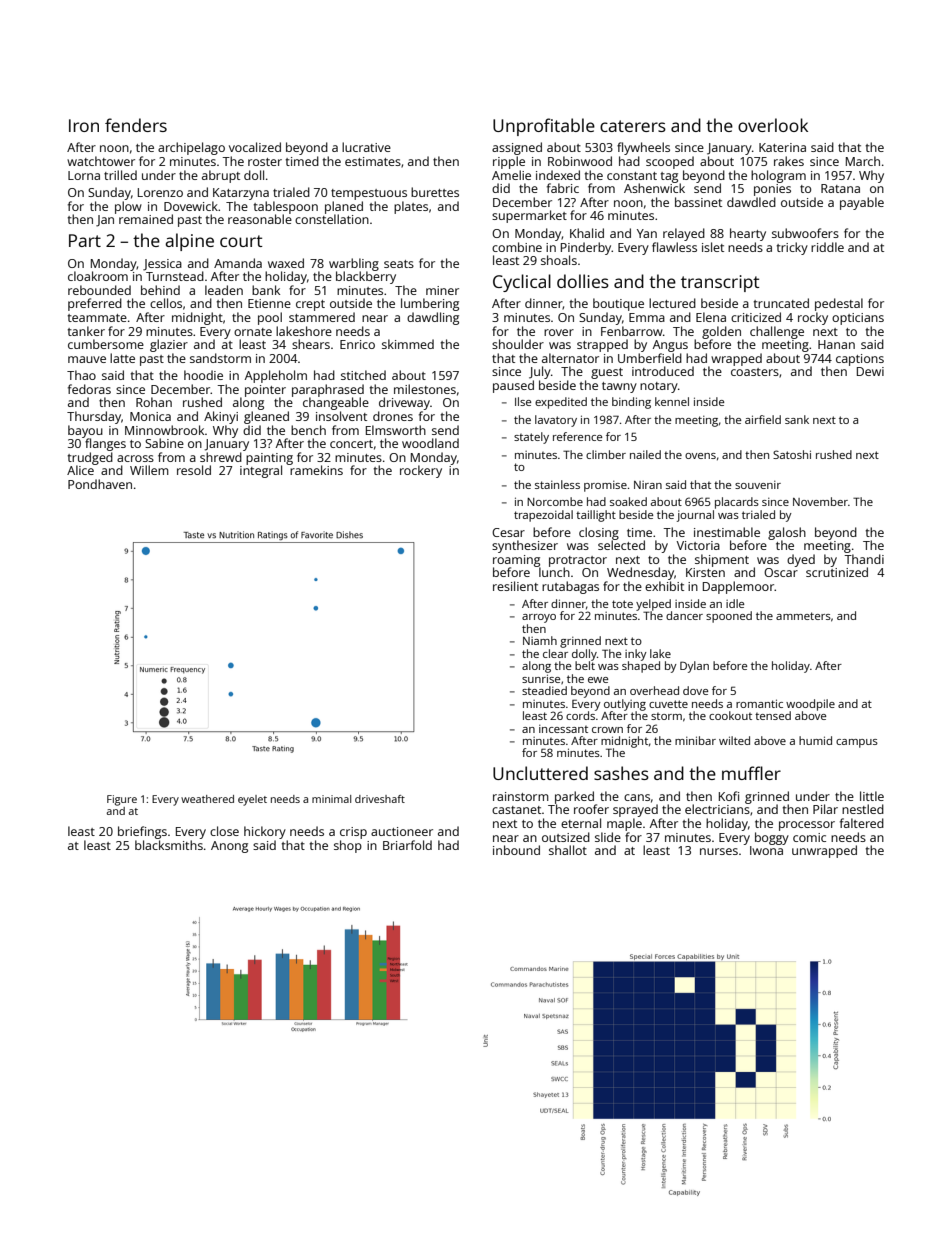 Image resolution: width=952 pixels, height=1233 pixels. What do you see at coordinates (98, 276) in the image?
I see `cloakroom` at bounding box center [98, 276].
